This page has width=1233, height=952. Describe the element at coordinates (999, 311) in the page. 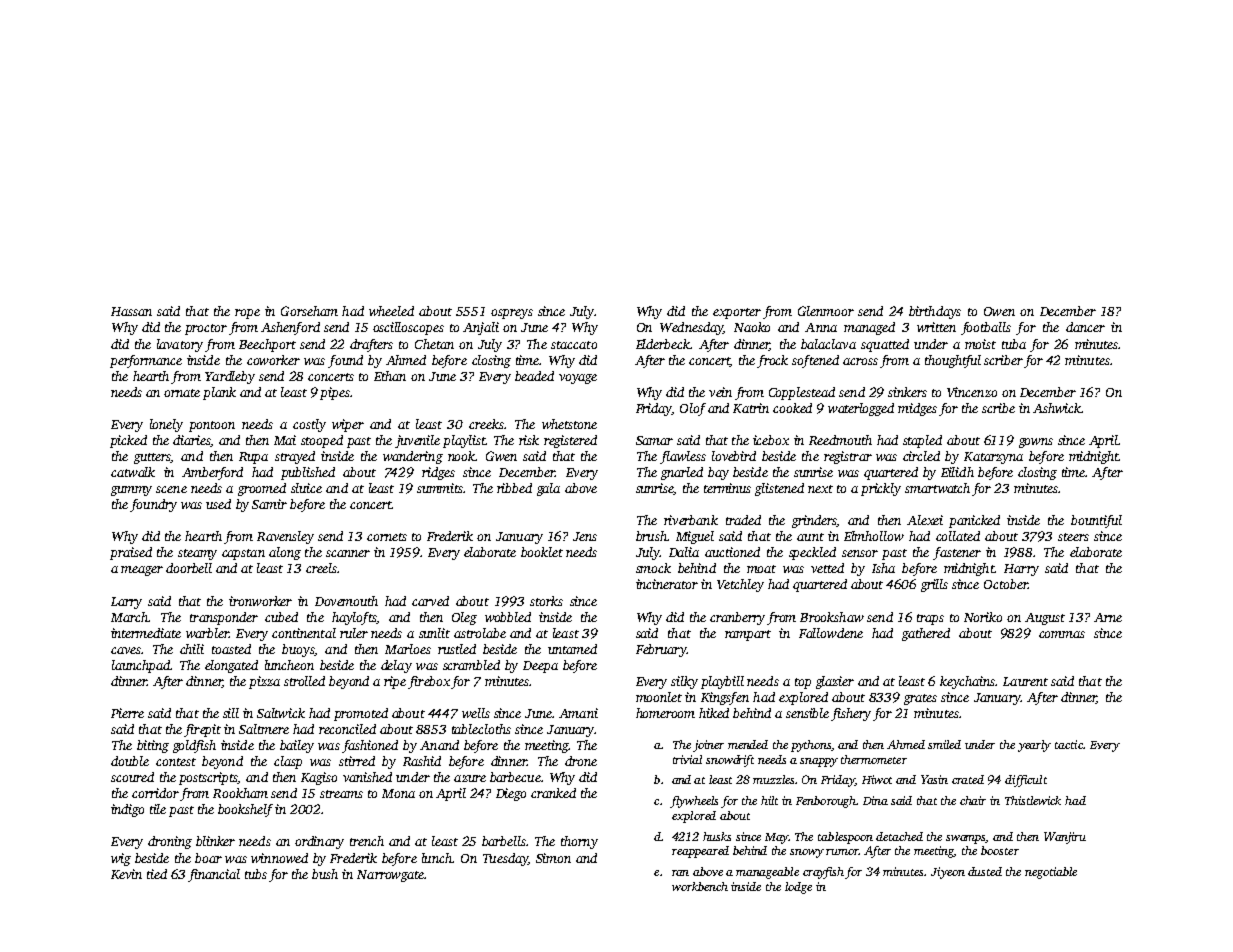

I see `Owen` at that location.
